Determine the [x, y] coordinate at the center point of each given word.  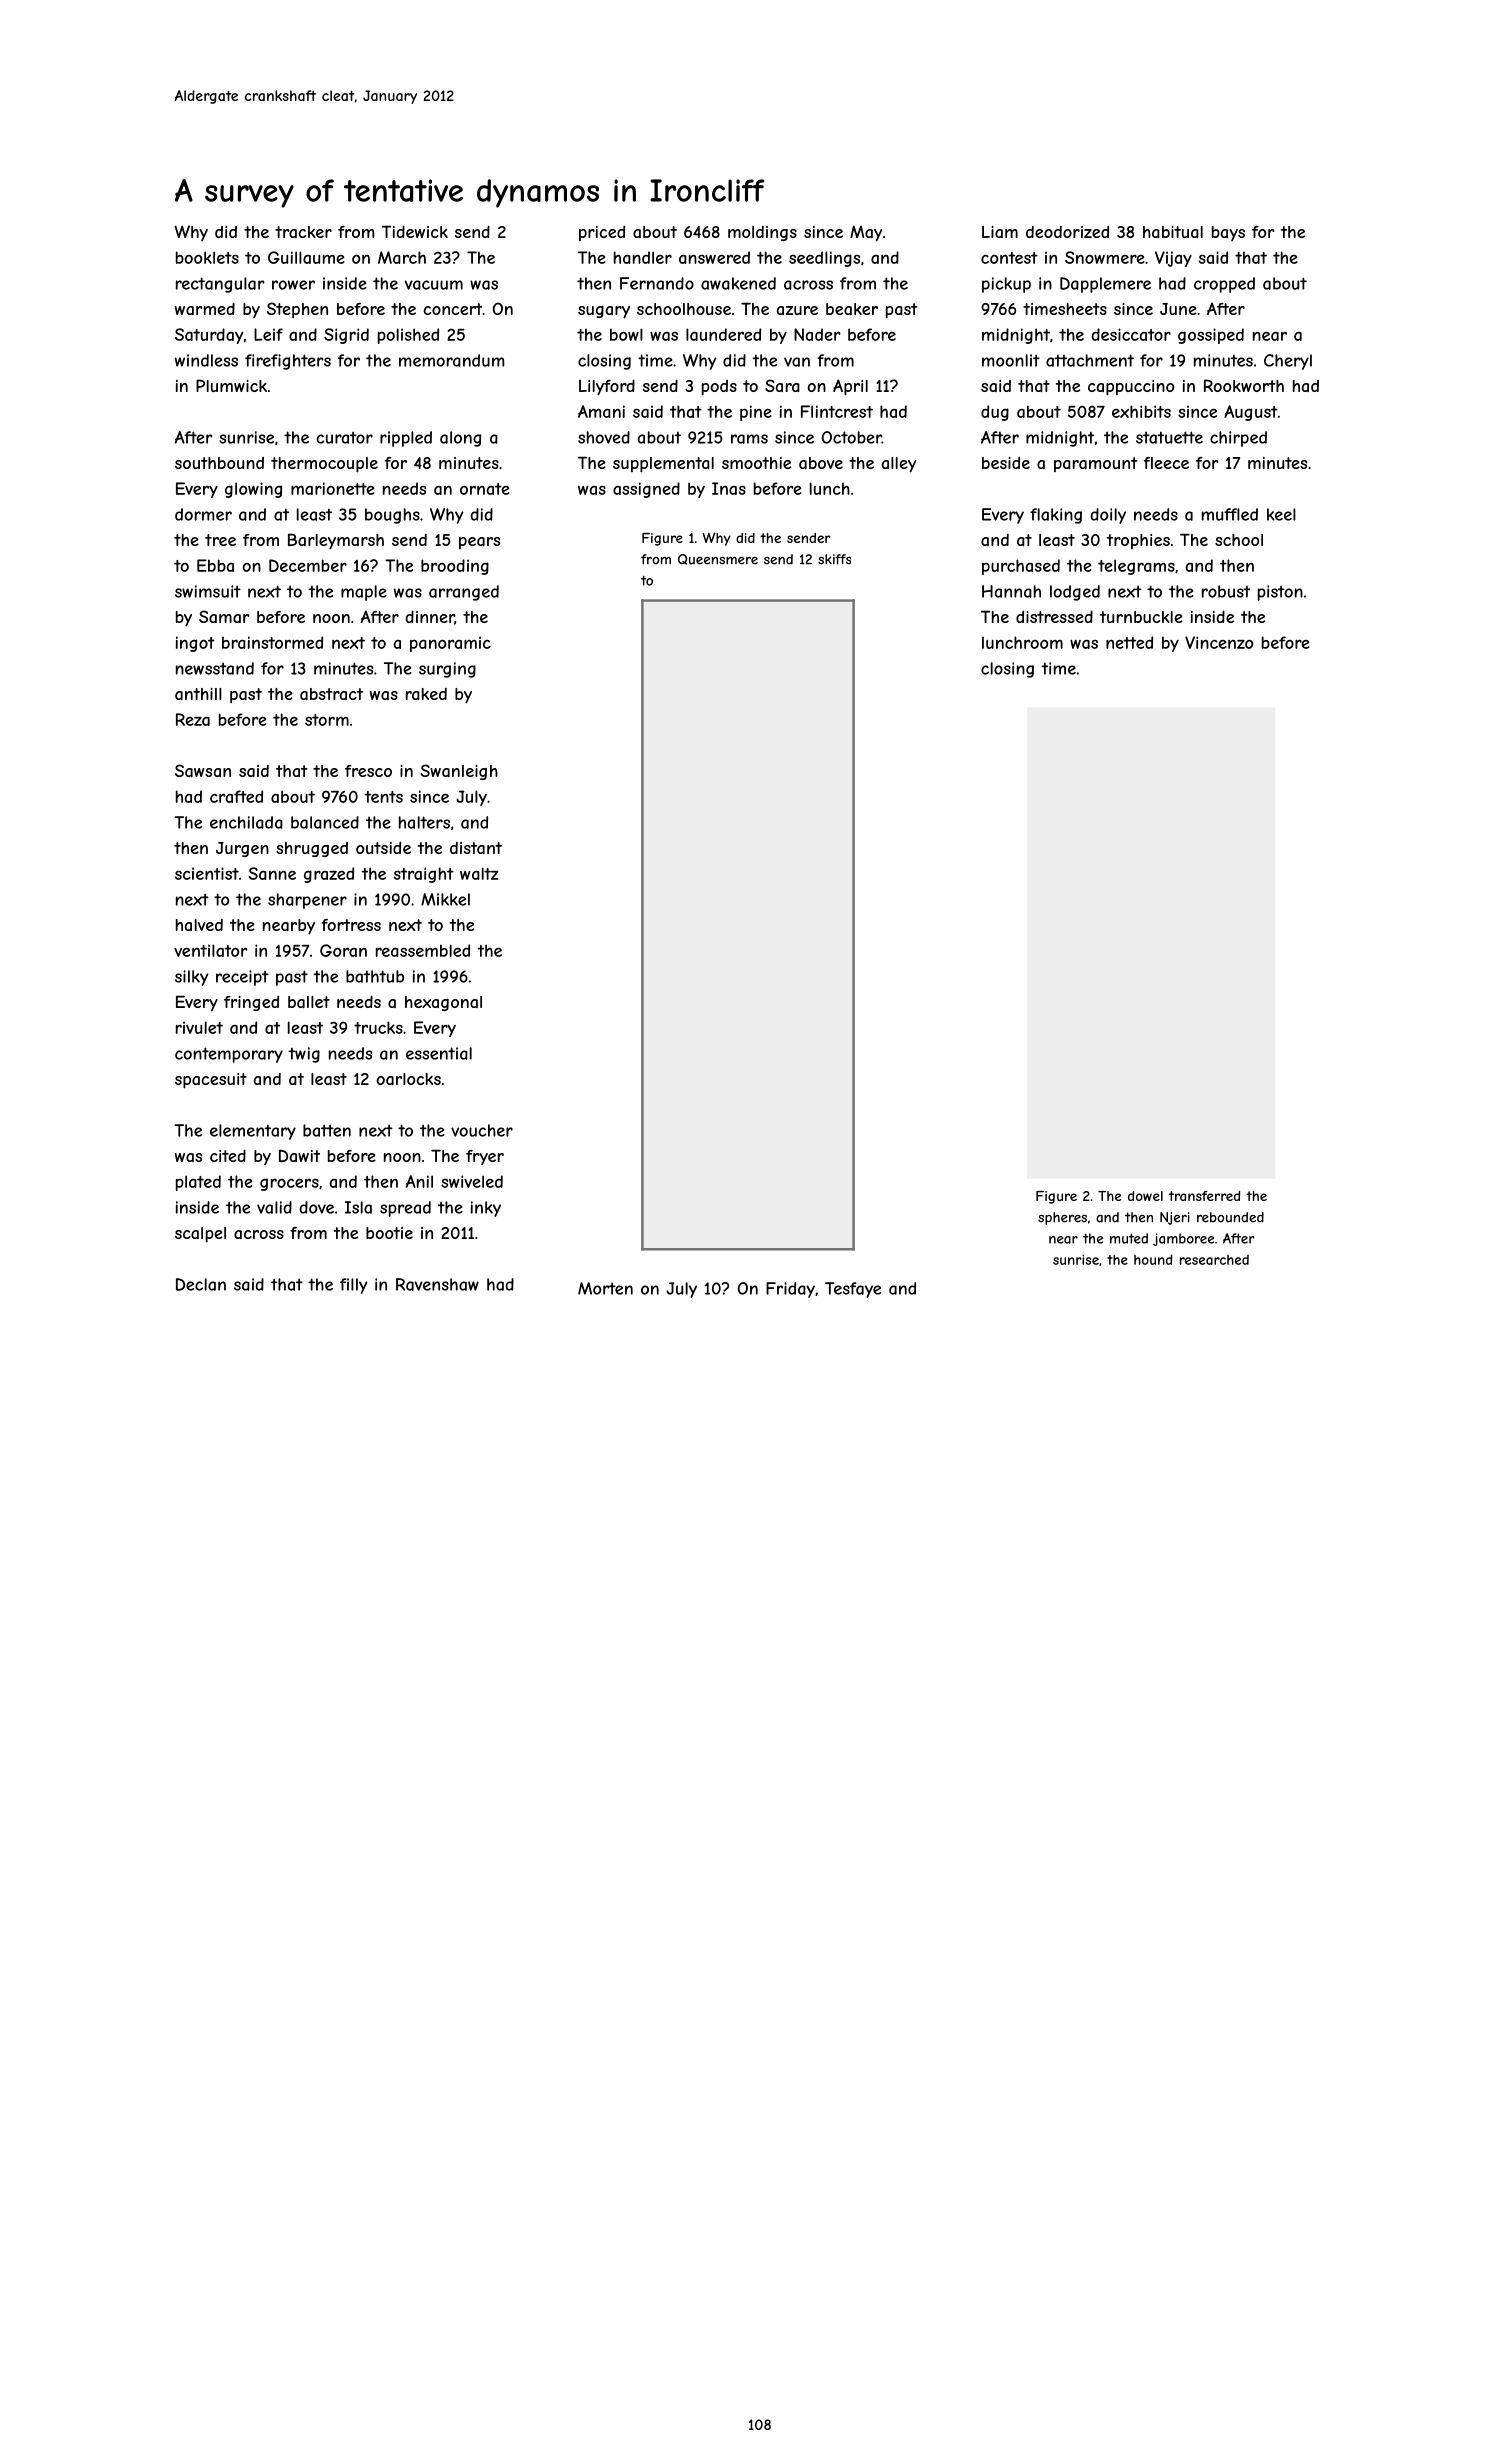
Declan [201, 1284]
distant [476, 848]
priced [602, 233]
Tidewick [415, 231]
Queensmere [718, 559]
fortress [351, 925]
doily [1108, 516]
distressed [1054, 616]
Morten [605, 1288]
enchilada [246, 822]
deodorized [1067, 232]
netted [1129, 642]
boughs [392, 516]
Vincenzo [1219, 642]
